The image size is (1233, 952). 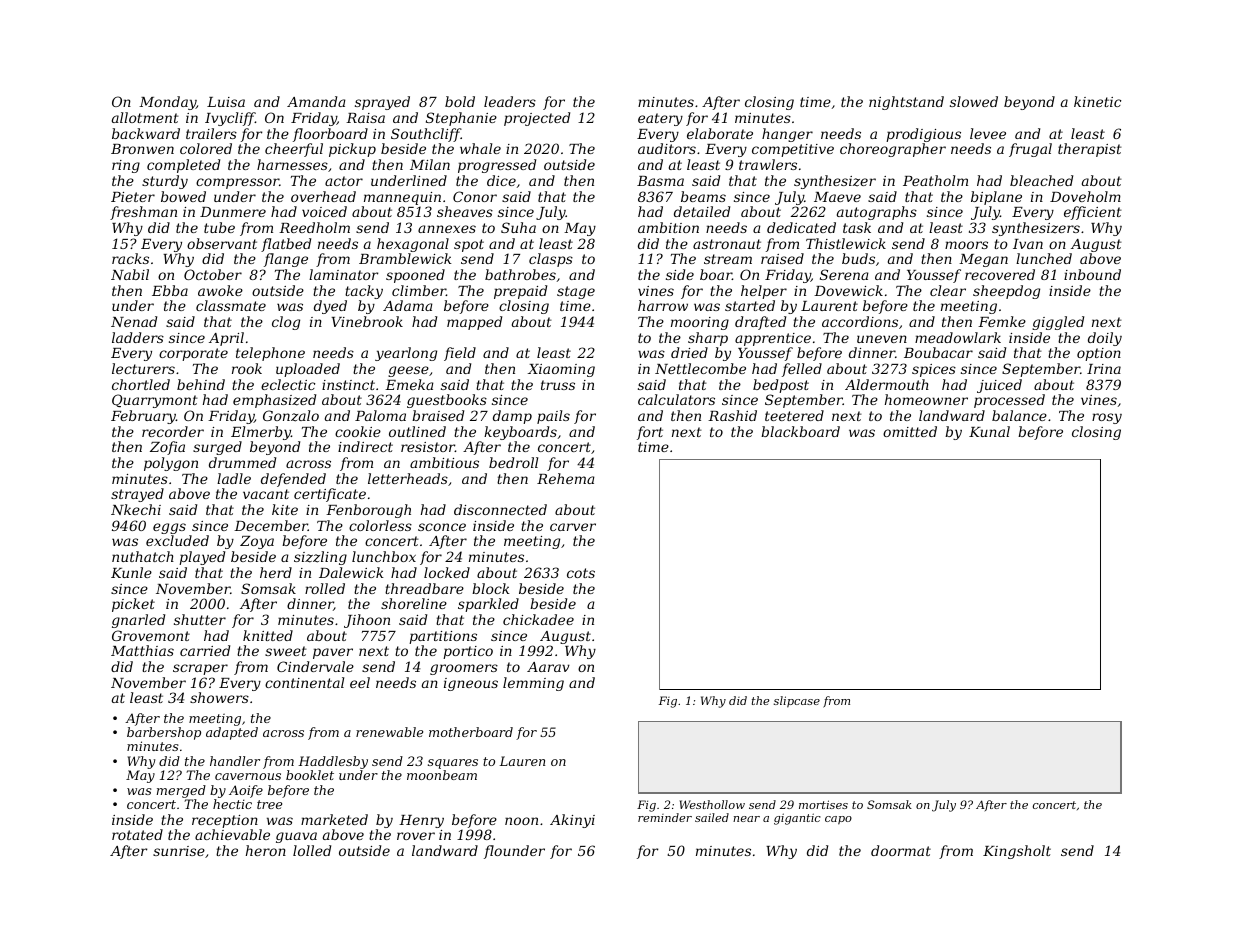 What do you see at coordinates (220, 290) in the screenshot?
I see `awoke` at bounding box center [220, 290].
